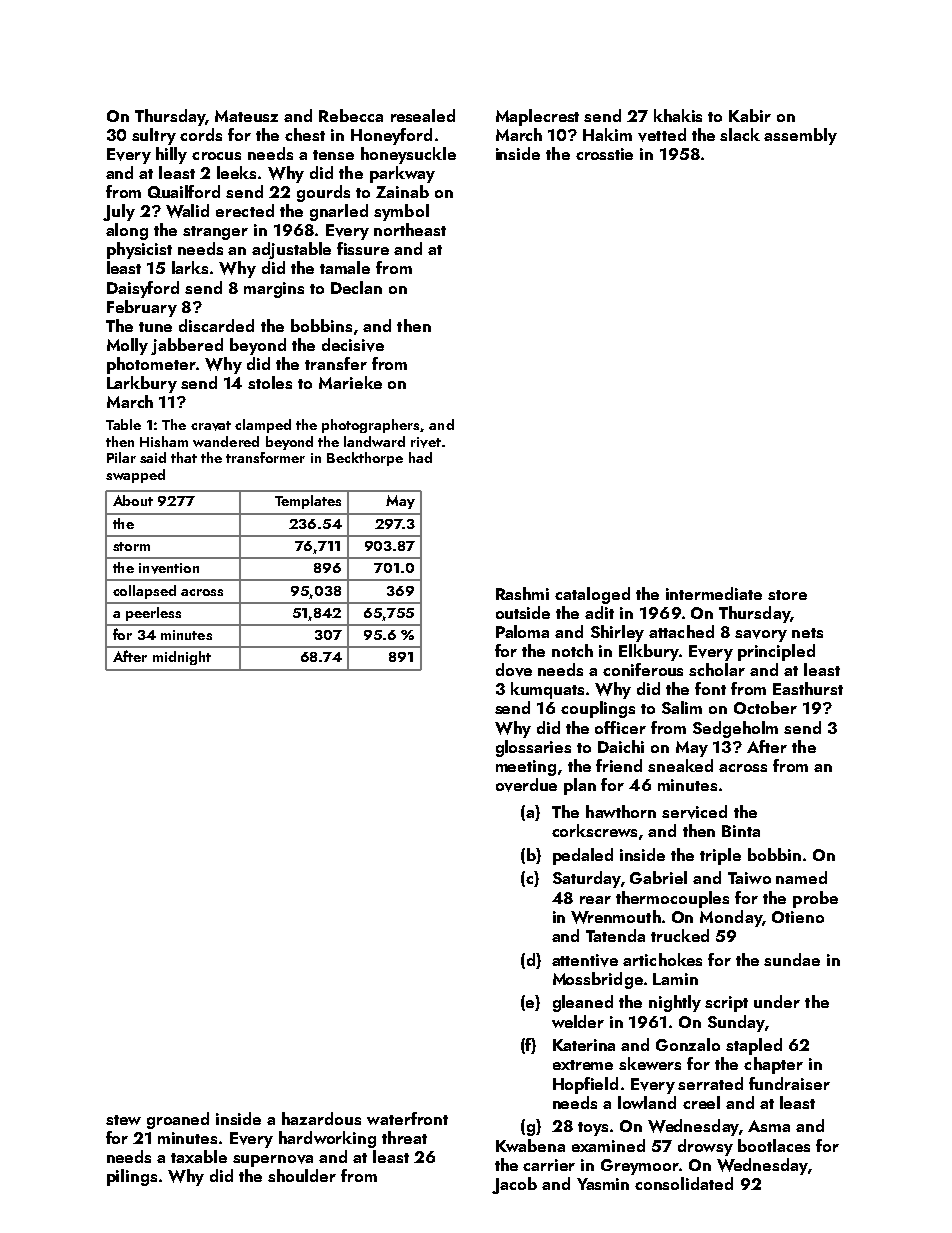 The height and width of the screenshot is (1233, 952). Describe the element at coordinates (182, 658) in the screenshot. I see `midnight` at that location.
